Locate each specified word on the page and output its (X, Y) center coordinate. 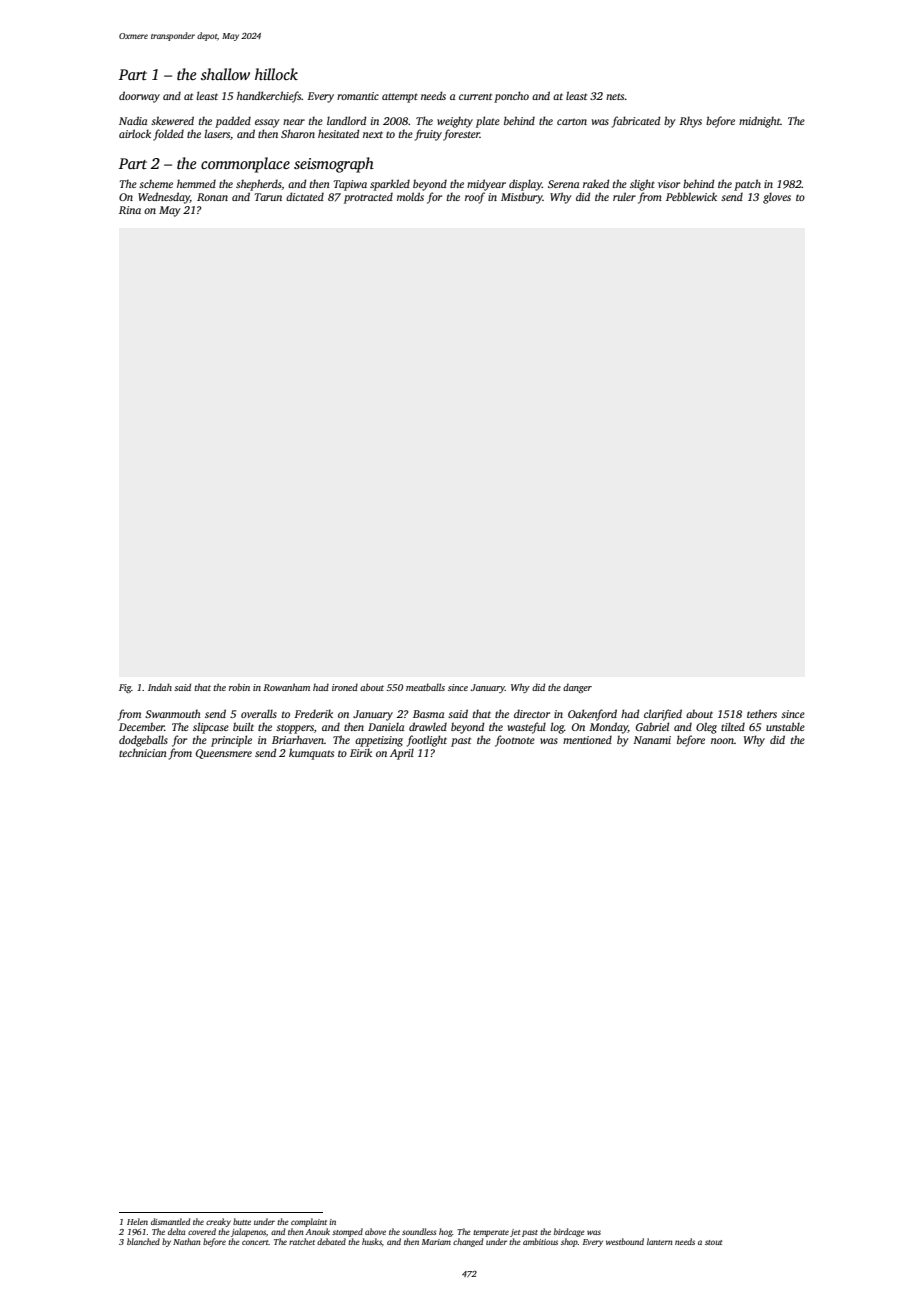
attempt (400, 98)
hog (445, 1232)
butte (242, 1221)
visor (669, 184)
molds (410, 196)
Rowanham (286, 687)
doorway (139, 97)
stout (713, 1242)
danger (577, 688)
